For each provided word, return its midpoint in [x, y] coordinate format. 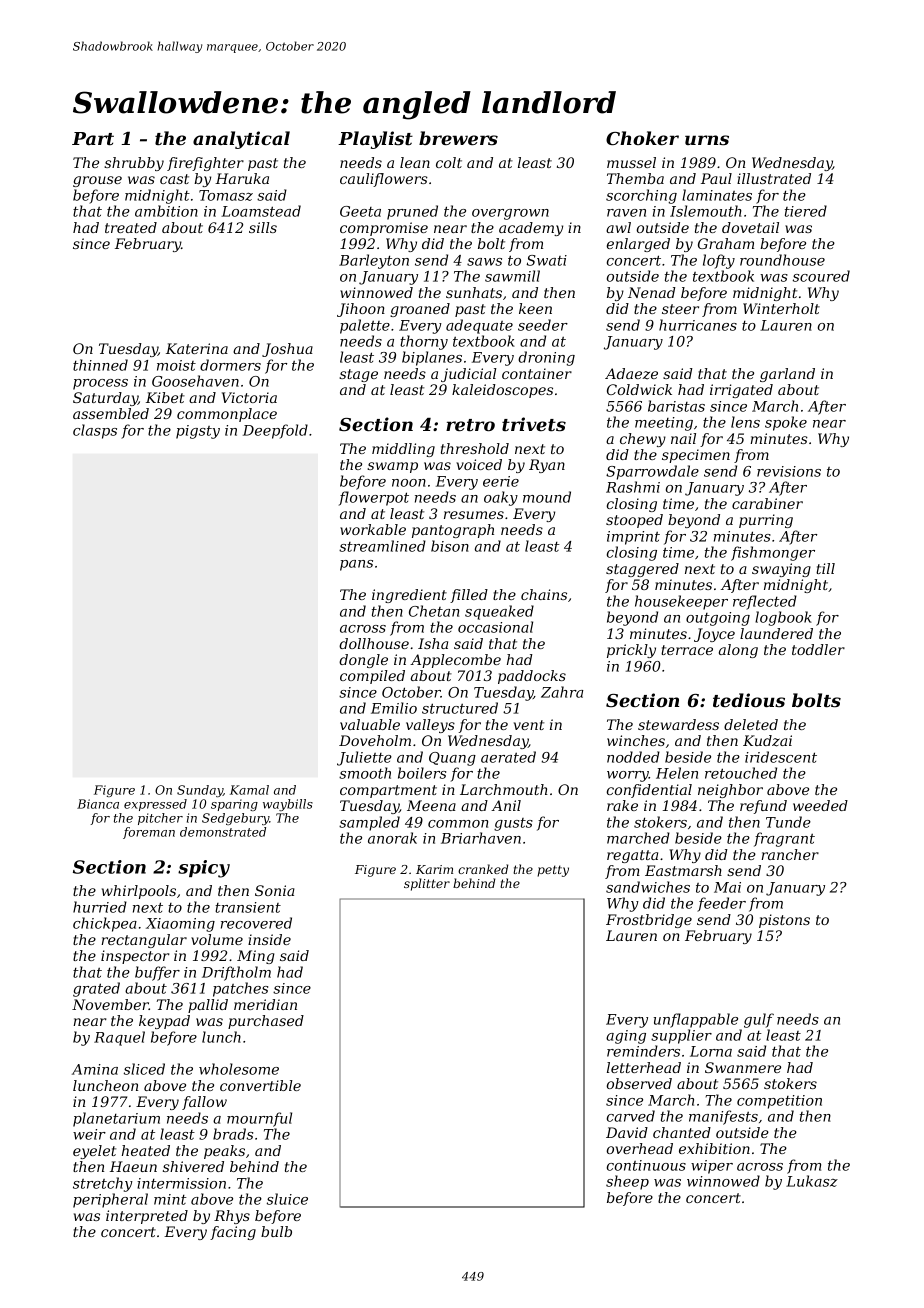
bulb [276, 1231]
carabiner [767, 503]
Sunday [200, 791]
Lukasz [812, 1181]
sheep [627, 1182]
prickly [631, 651]
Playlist [375, 140]
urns [707, 140]
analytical [241, 140]
